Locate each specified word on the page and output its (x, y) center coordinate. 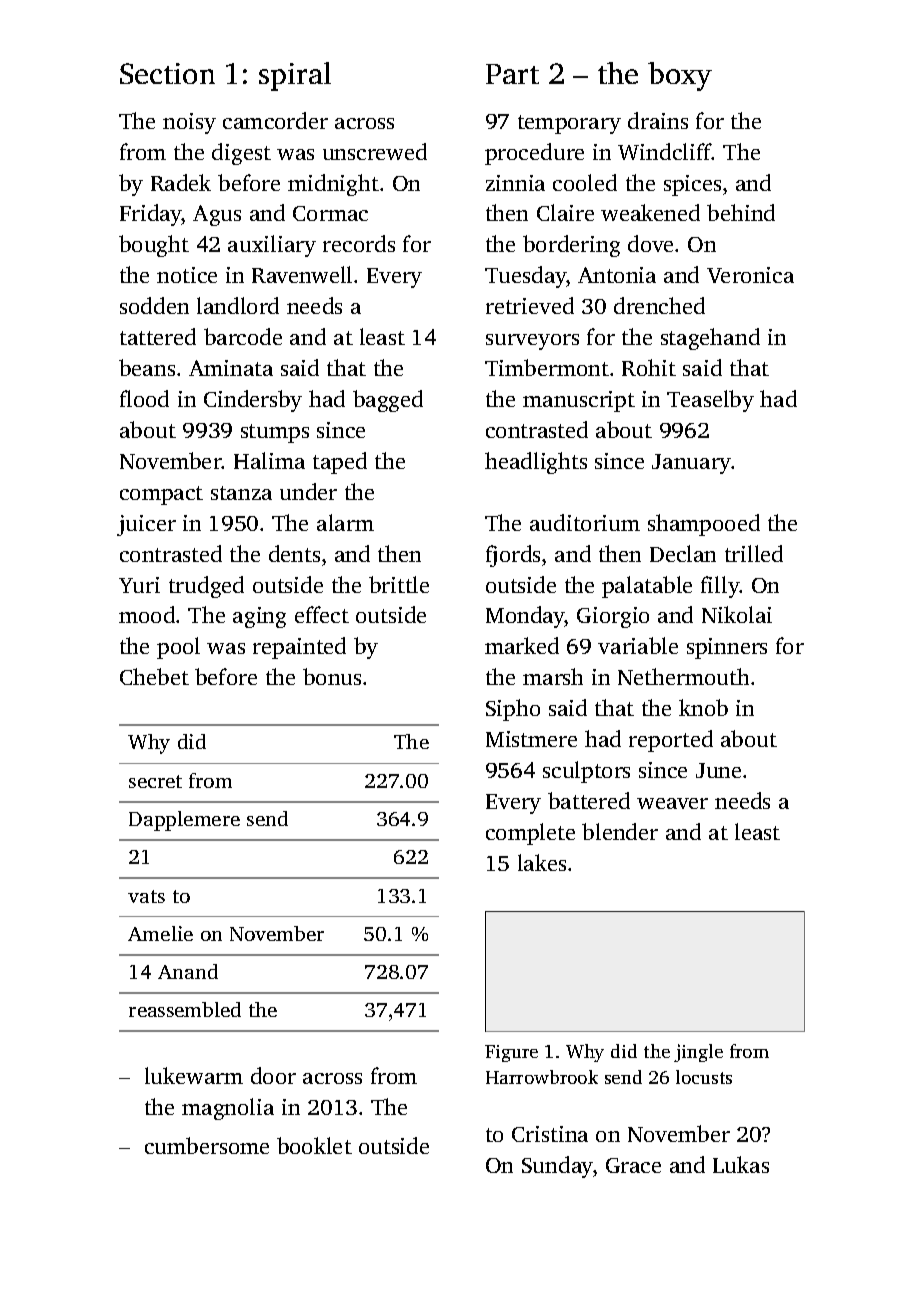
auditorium (585, 522)
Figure (511, 1053)
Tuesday (525, 277)
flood (144, 398)
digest (241, 154)
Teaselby (710, 401)
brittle (399, 584)
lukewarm (194, 1075)
